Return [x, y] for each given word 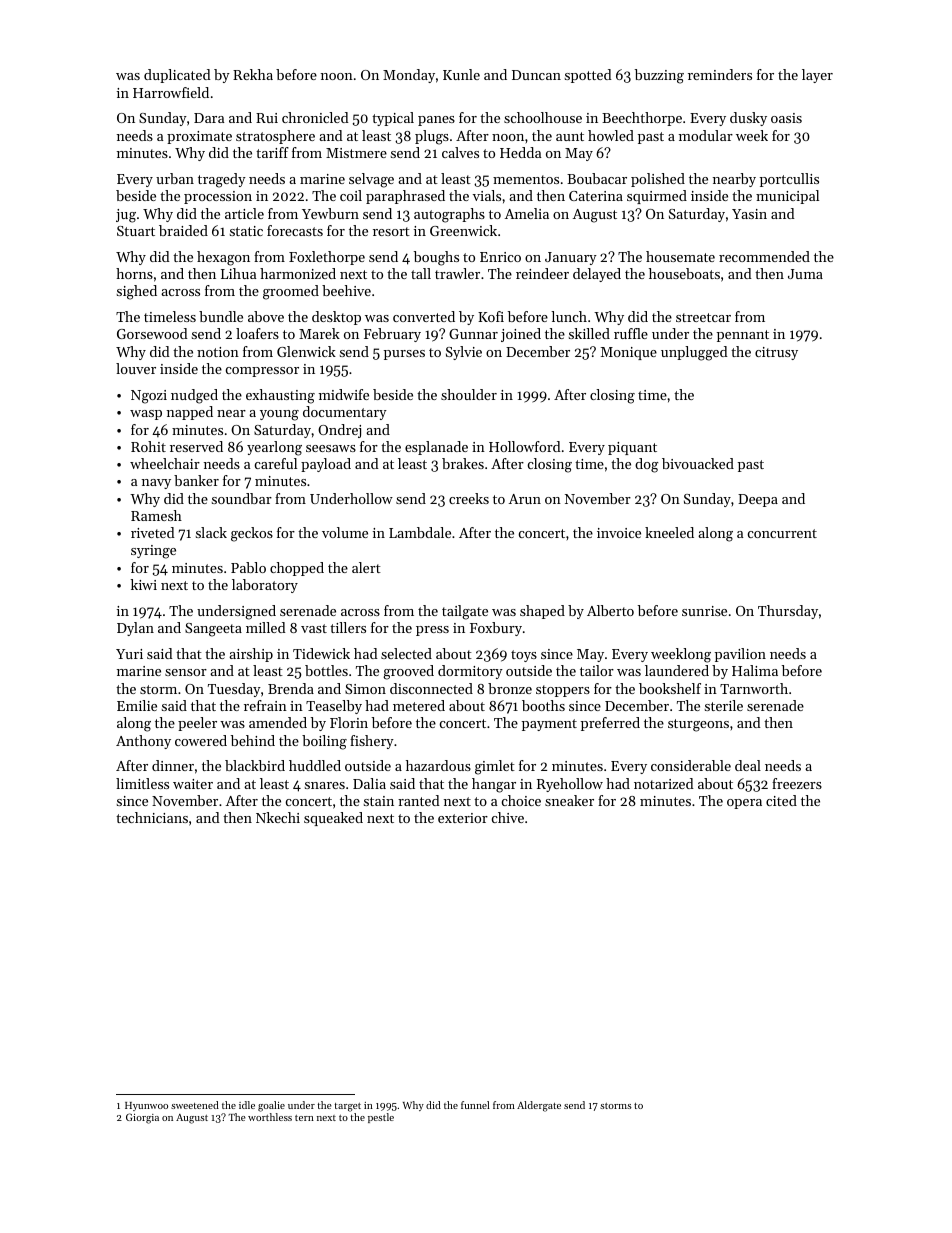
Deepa [758, 500]
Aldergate [539, 1106]
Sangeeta [213, 630]
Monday [409, 76]
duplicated [177, 76]
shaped [542, 612]
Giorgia [142, 1118]
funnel [475, 1105]
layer [817, 76]
